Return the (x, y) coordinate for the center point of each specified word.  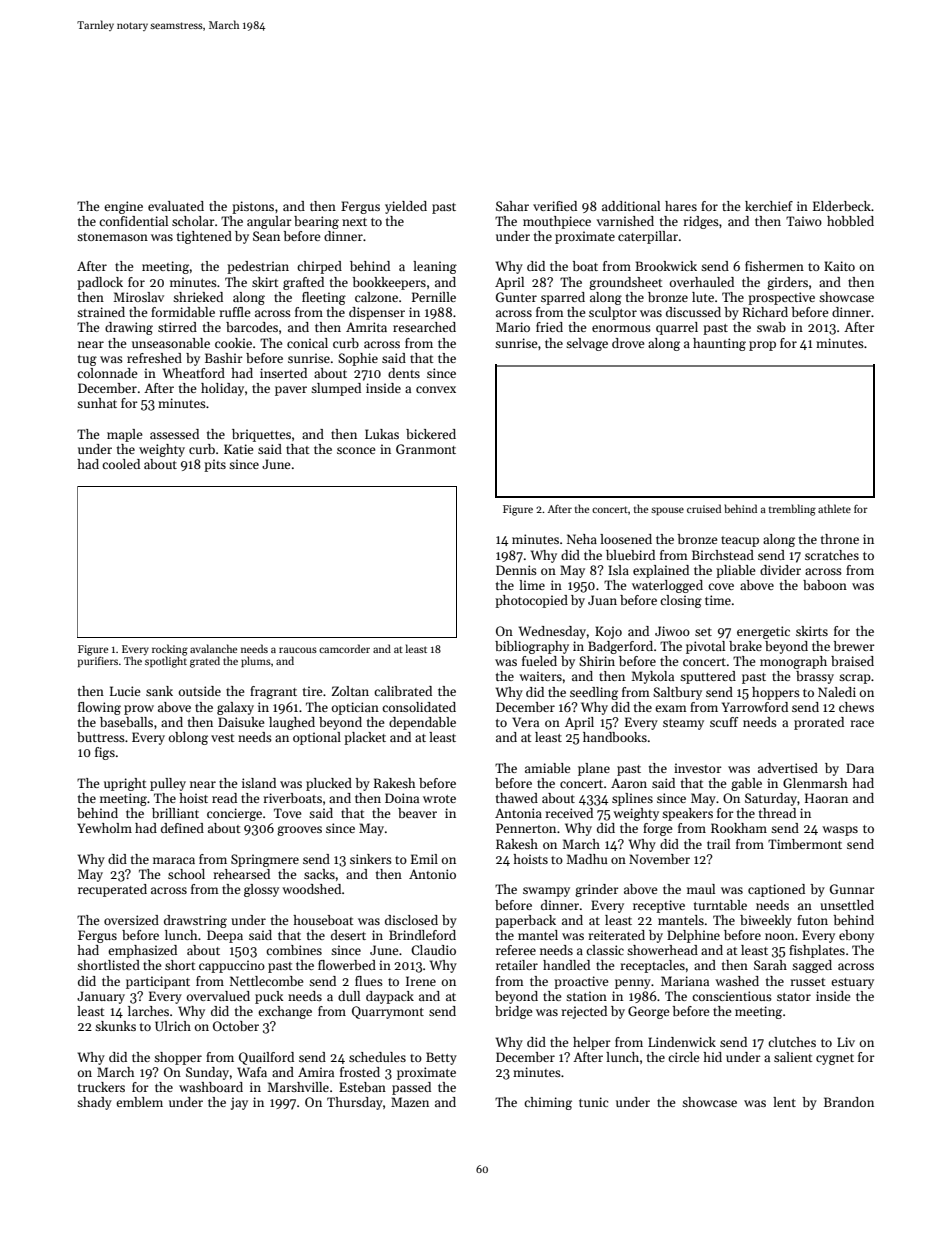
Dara (860, 768)
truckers (101, 1087)
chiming (548, 1103)
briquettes (261, 435)
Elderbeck (842, 206)
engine (123, 207)
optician (355, 708)
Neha (582, 539)
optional (317, 738)
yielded (406, 207)
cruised (704, 508)
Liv (846, 1042)
